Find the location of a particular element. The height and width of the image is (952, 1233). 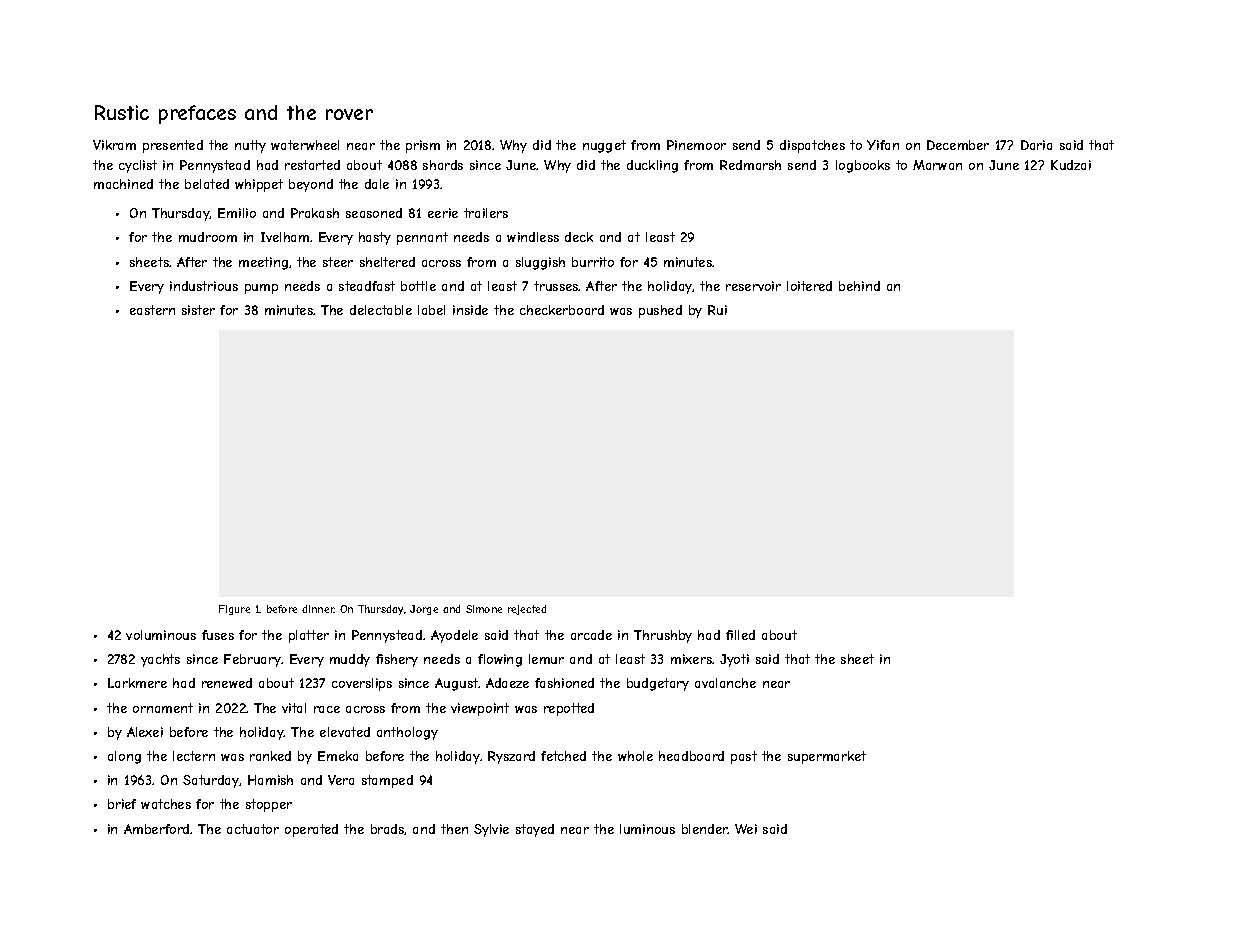

vital is located at coordinates (294, 708).
